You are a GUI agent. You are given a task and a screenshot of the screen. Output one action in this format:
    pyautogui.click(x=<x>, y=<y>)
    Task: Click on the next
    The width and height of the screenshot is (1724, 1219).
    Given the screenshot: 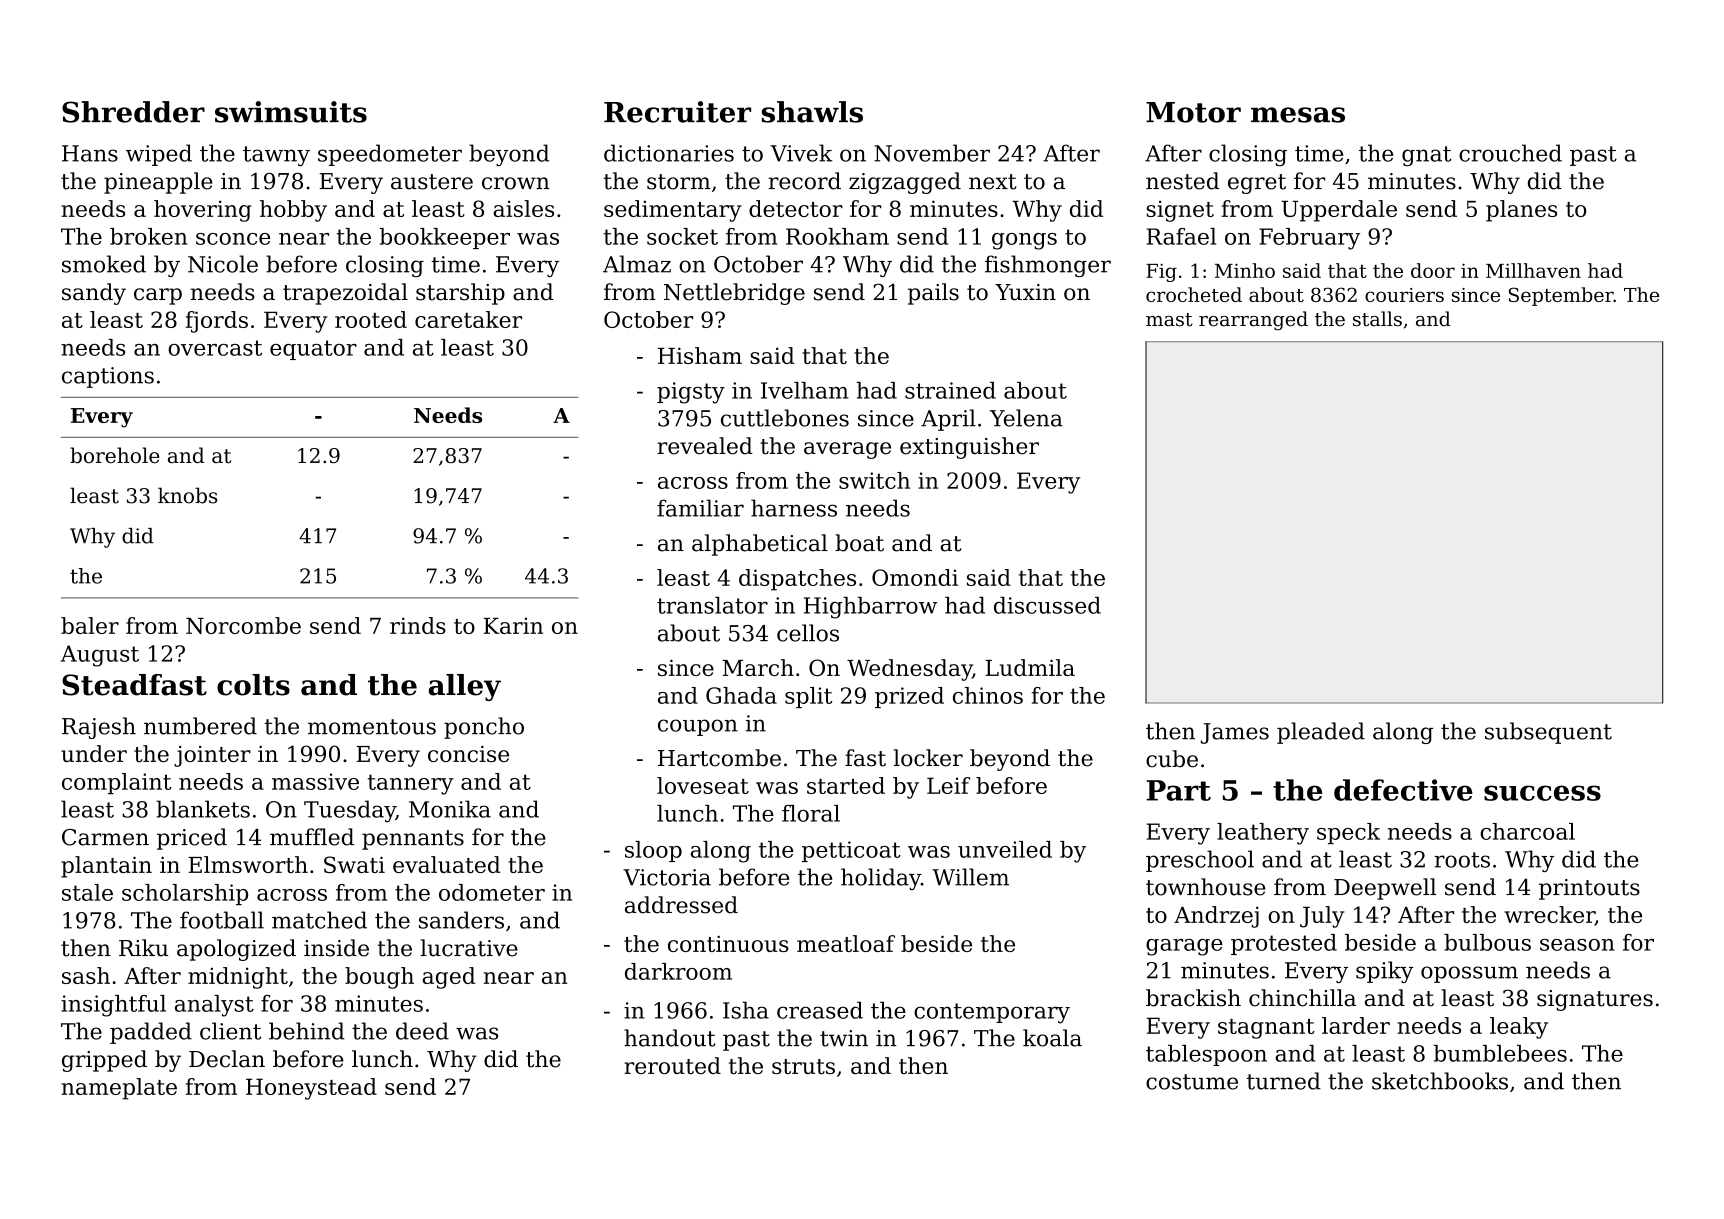 What is the action you would take?
    pyautogui.click(x=992, y=182)
